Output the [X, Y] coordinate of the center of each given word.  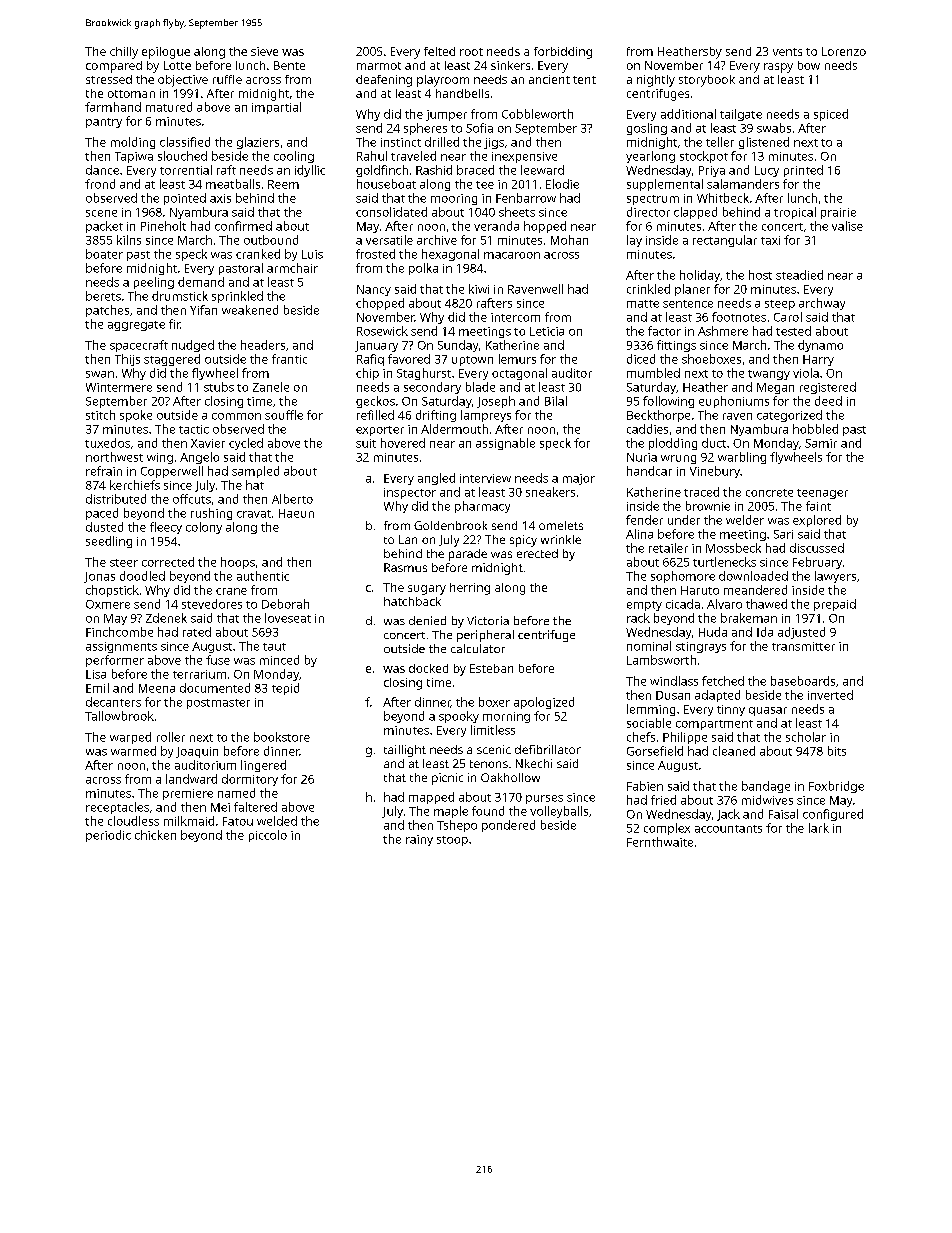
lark [819, 828]
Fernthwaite [660, 842]
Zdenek [166, 618]
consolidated [391, 212]
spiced [831, 115]
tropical [795, 213]
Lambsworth [661, 660]
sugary [427, 590]
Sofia [479, 128]
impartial [276, 108]
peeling [154, 283]
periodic [108, 836]
